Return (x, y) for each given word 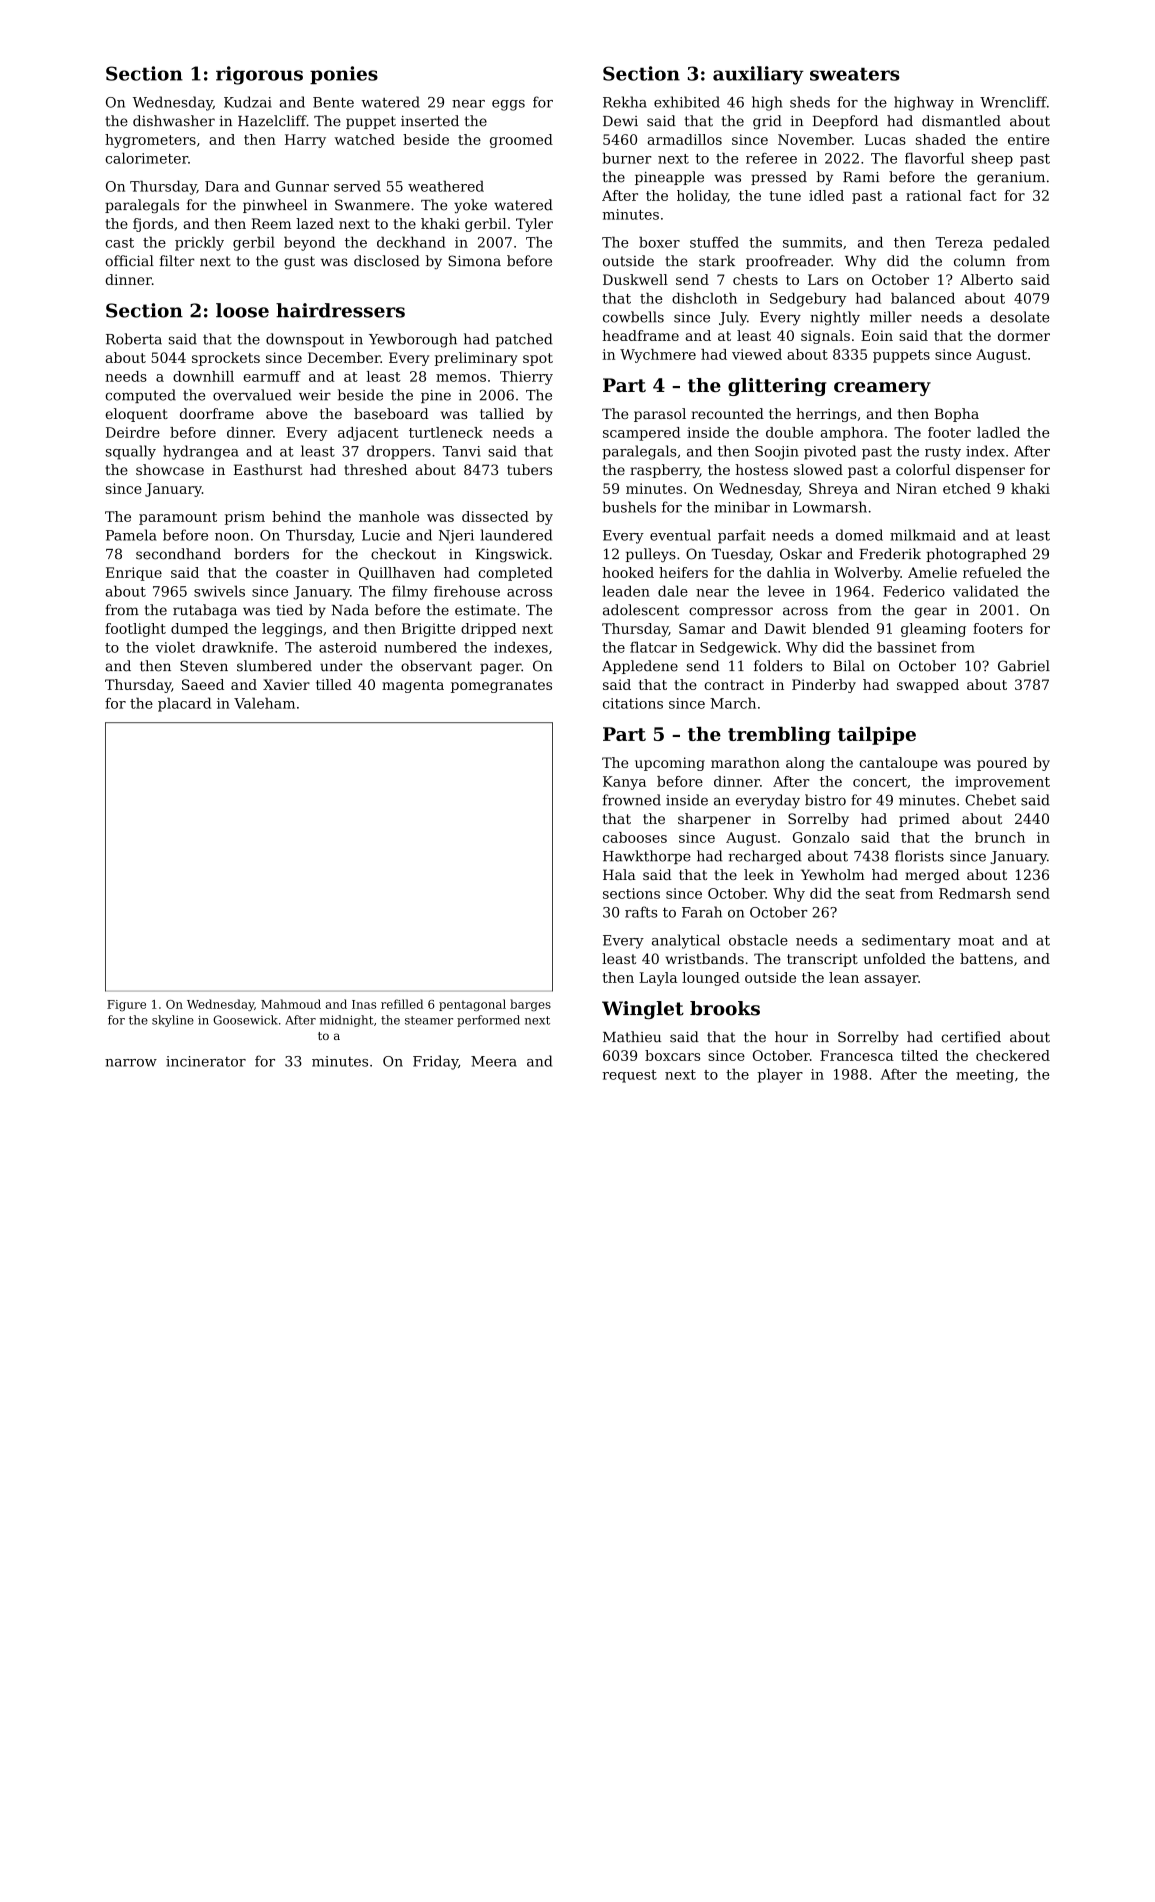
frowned (632, 800)
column (979, 261)
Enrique (134, 574)
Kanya (624, 783)
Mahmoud (291, 1004)
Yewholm (833, 874)
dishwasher (174, 121)
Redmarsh (975, 893)
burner (627, 158)
